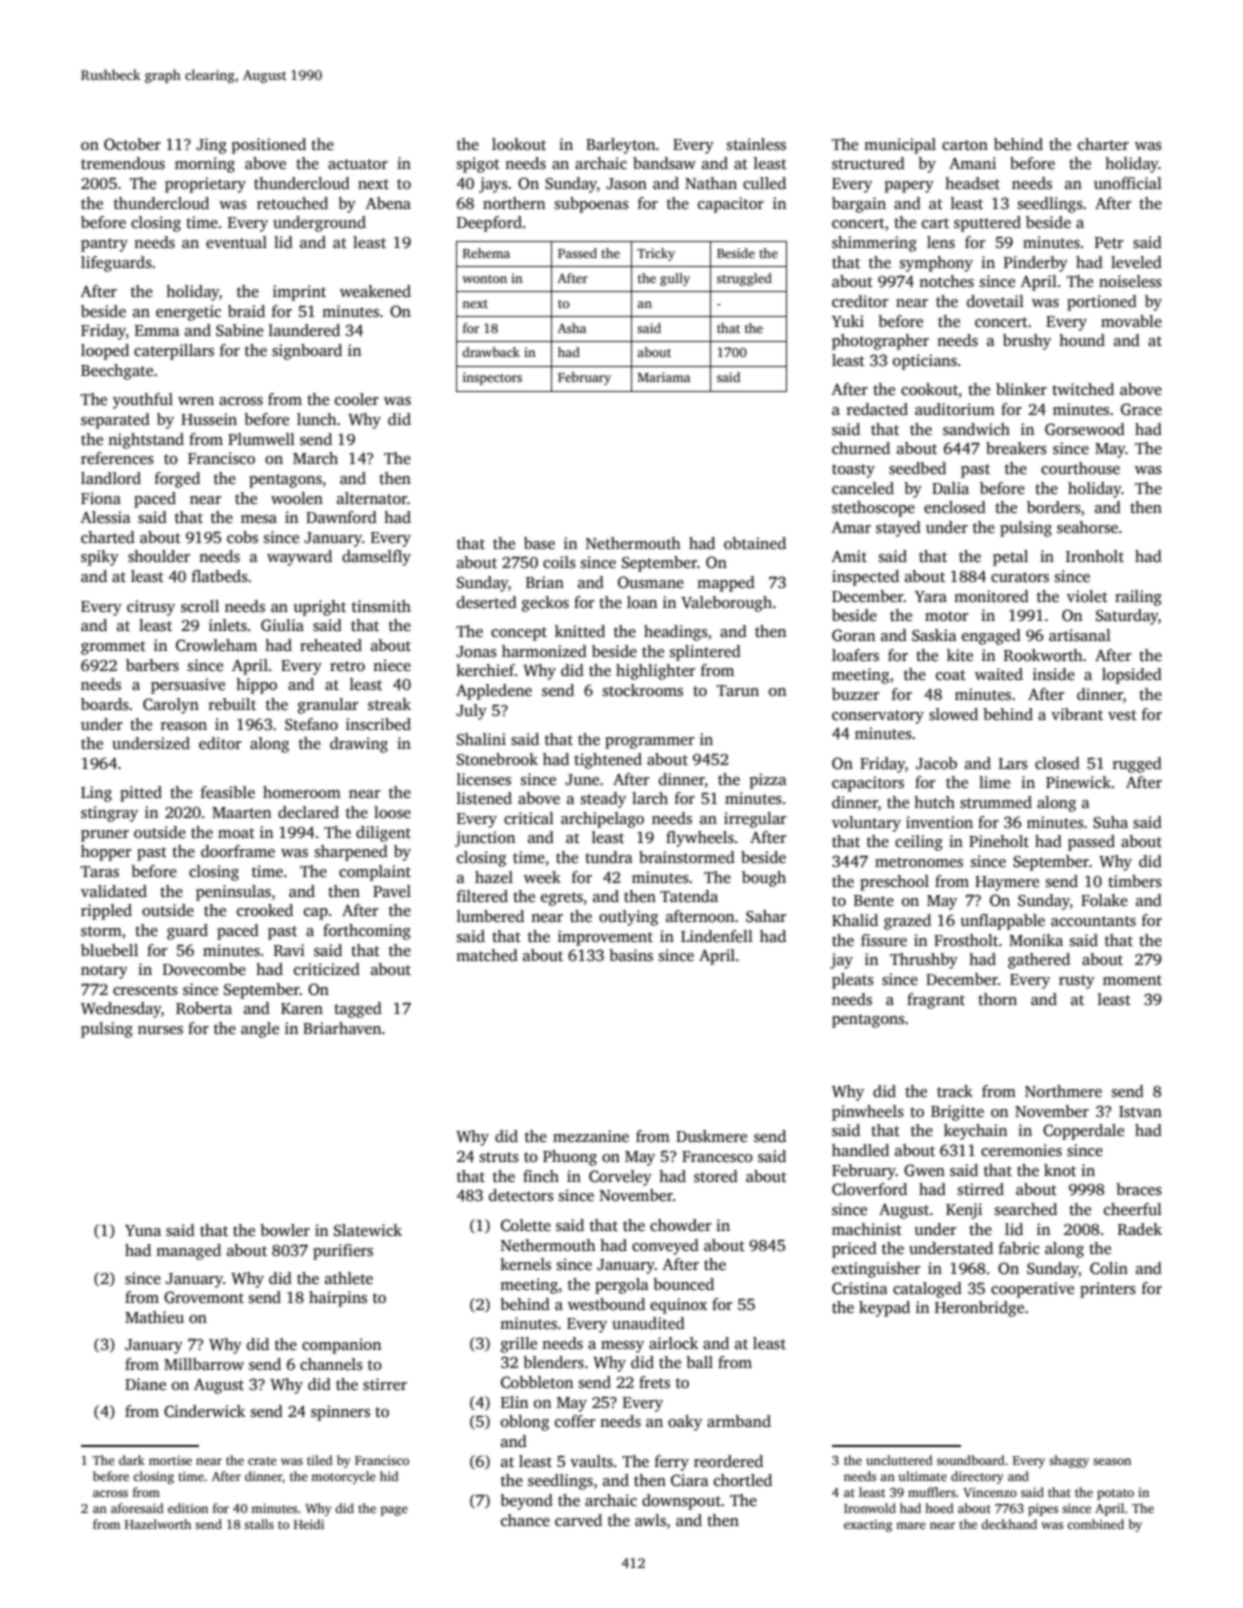 The height and width of the screenshot is (1608, 1243). What do you see at coordinates (188, 1508) in the screenshot?
I see `edition` at bounding box center [188, 1508].
